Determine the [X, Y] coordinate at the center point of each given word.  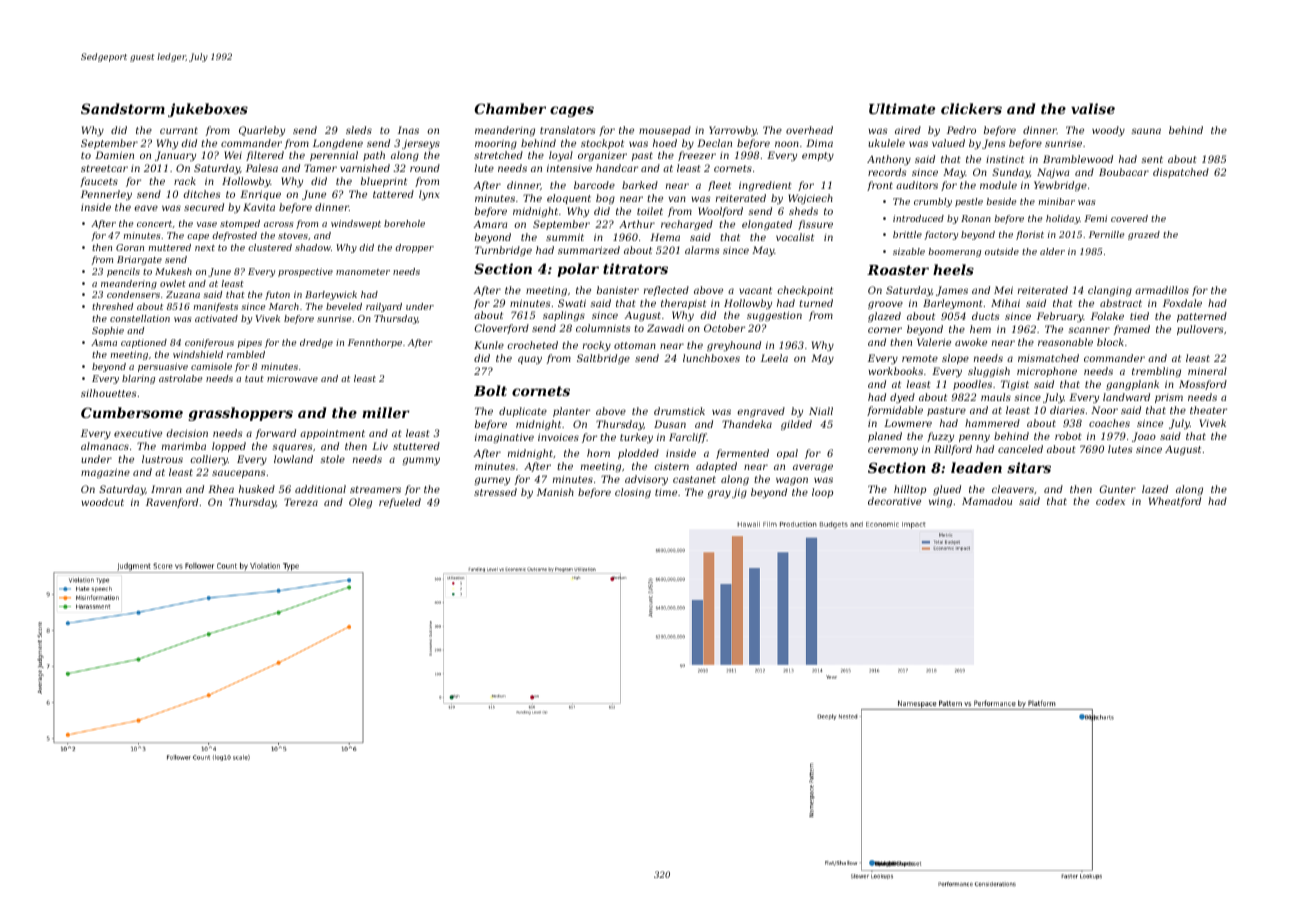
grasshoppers [240, 414]
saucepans [239, 474]
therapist [683, 304]
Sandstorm [123, 108]
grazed [1144, 235]
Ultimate [902, 108]
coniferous [209, 343]
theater [1208, 410]
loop [822, 493]
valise [1093, 108]
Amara [490, 224]
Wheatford [1175, 502]
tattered [393, 194]
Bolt [490, 390]
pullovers [1200, 330]
